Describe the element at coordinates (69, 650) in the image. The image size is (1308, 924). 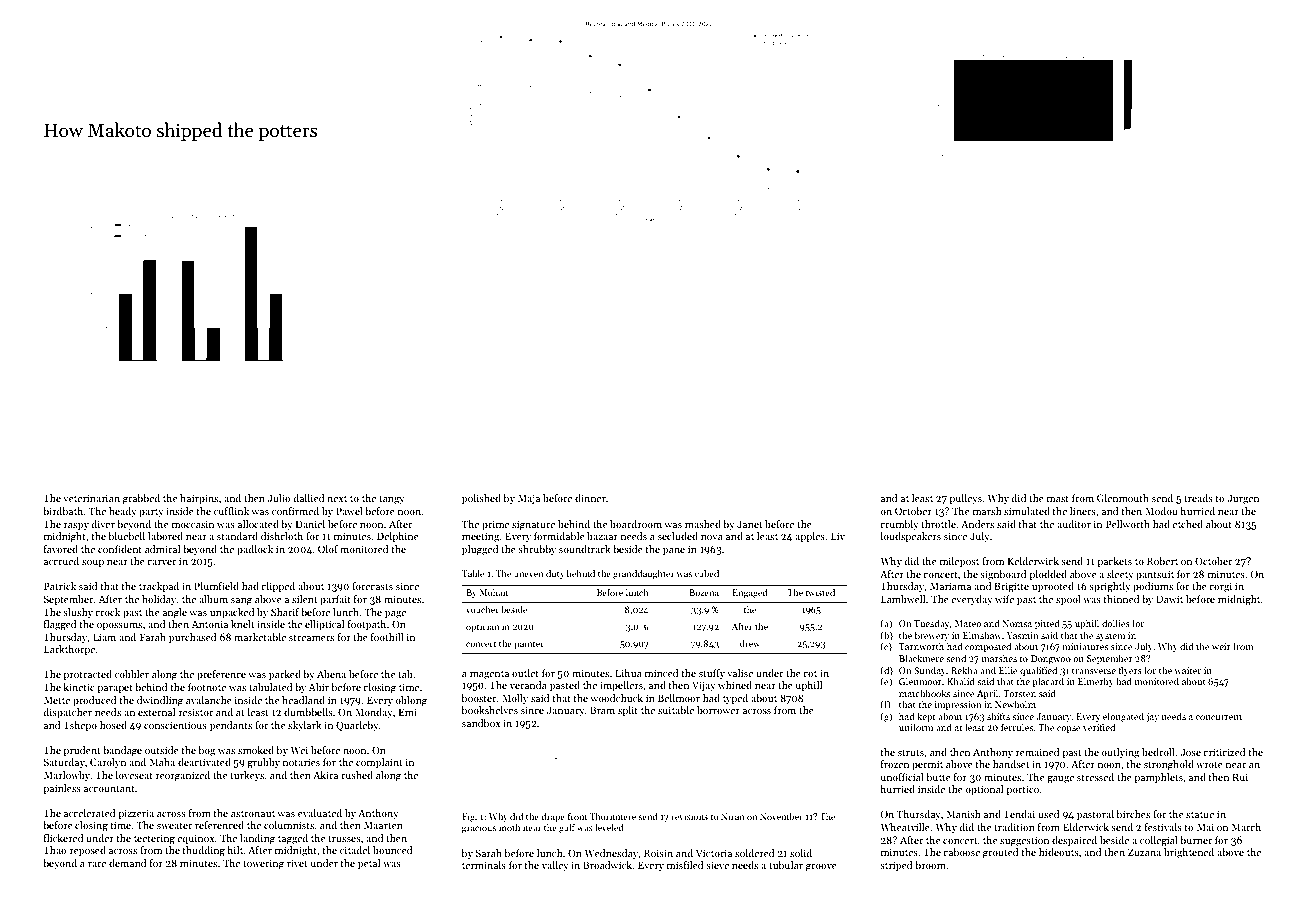
I see `Larkthorpe` at that location.
